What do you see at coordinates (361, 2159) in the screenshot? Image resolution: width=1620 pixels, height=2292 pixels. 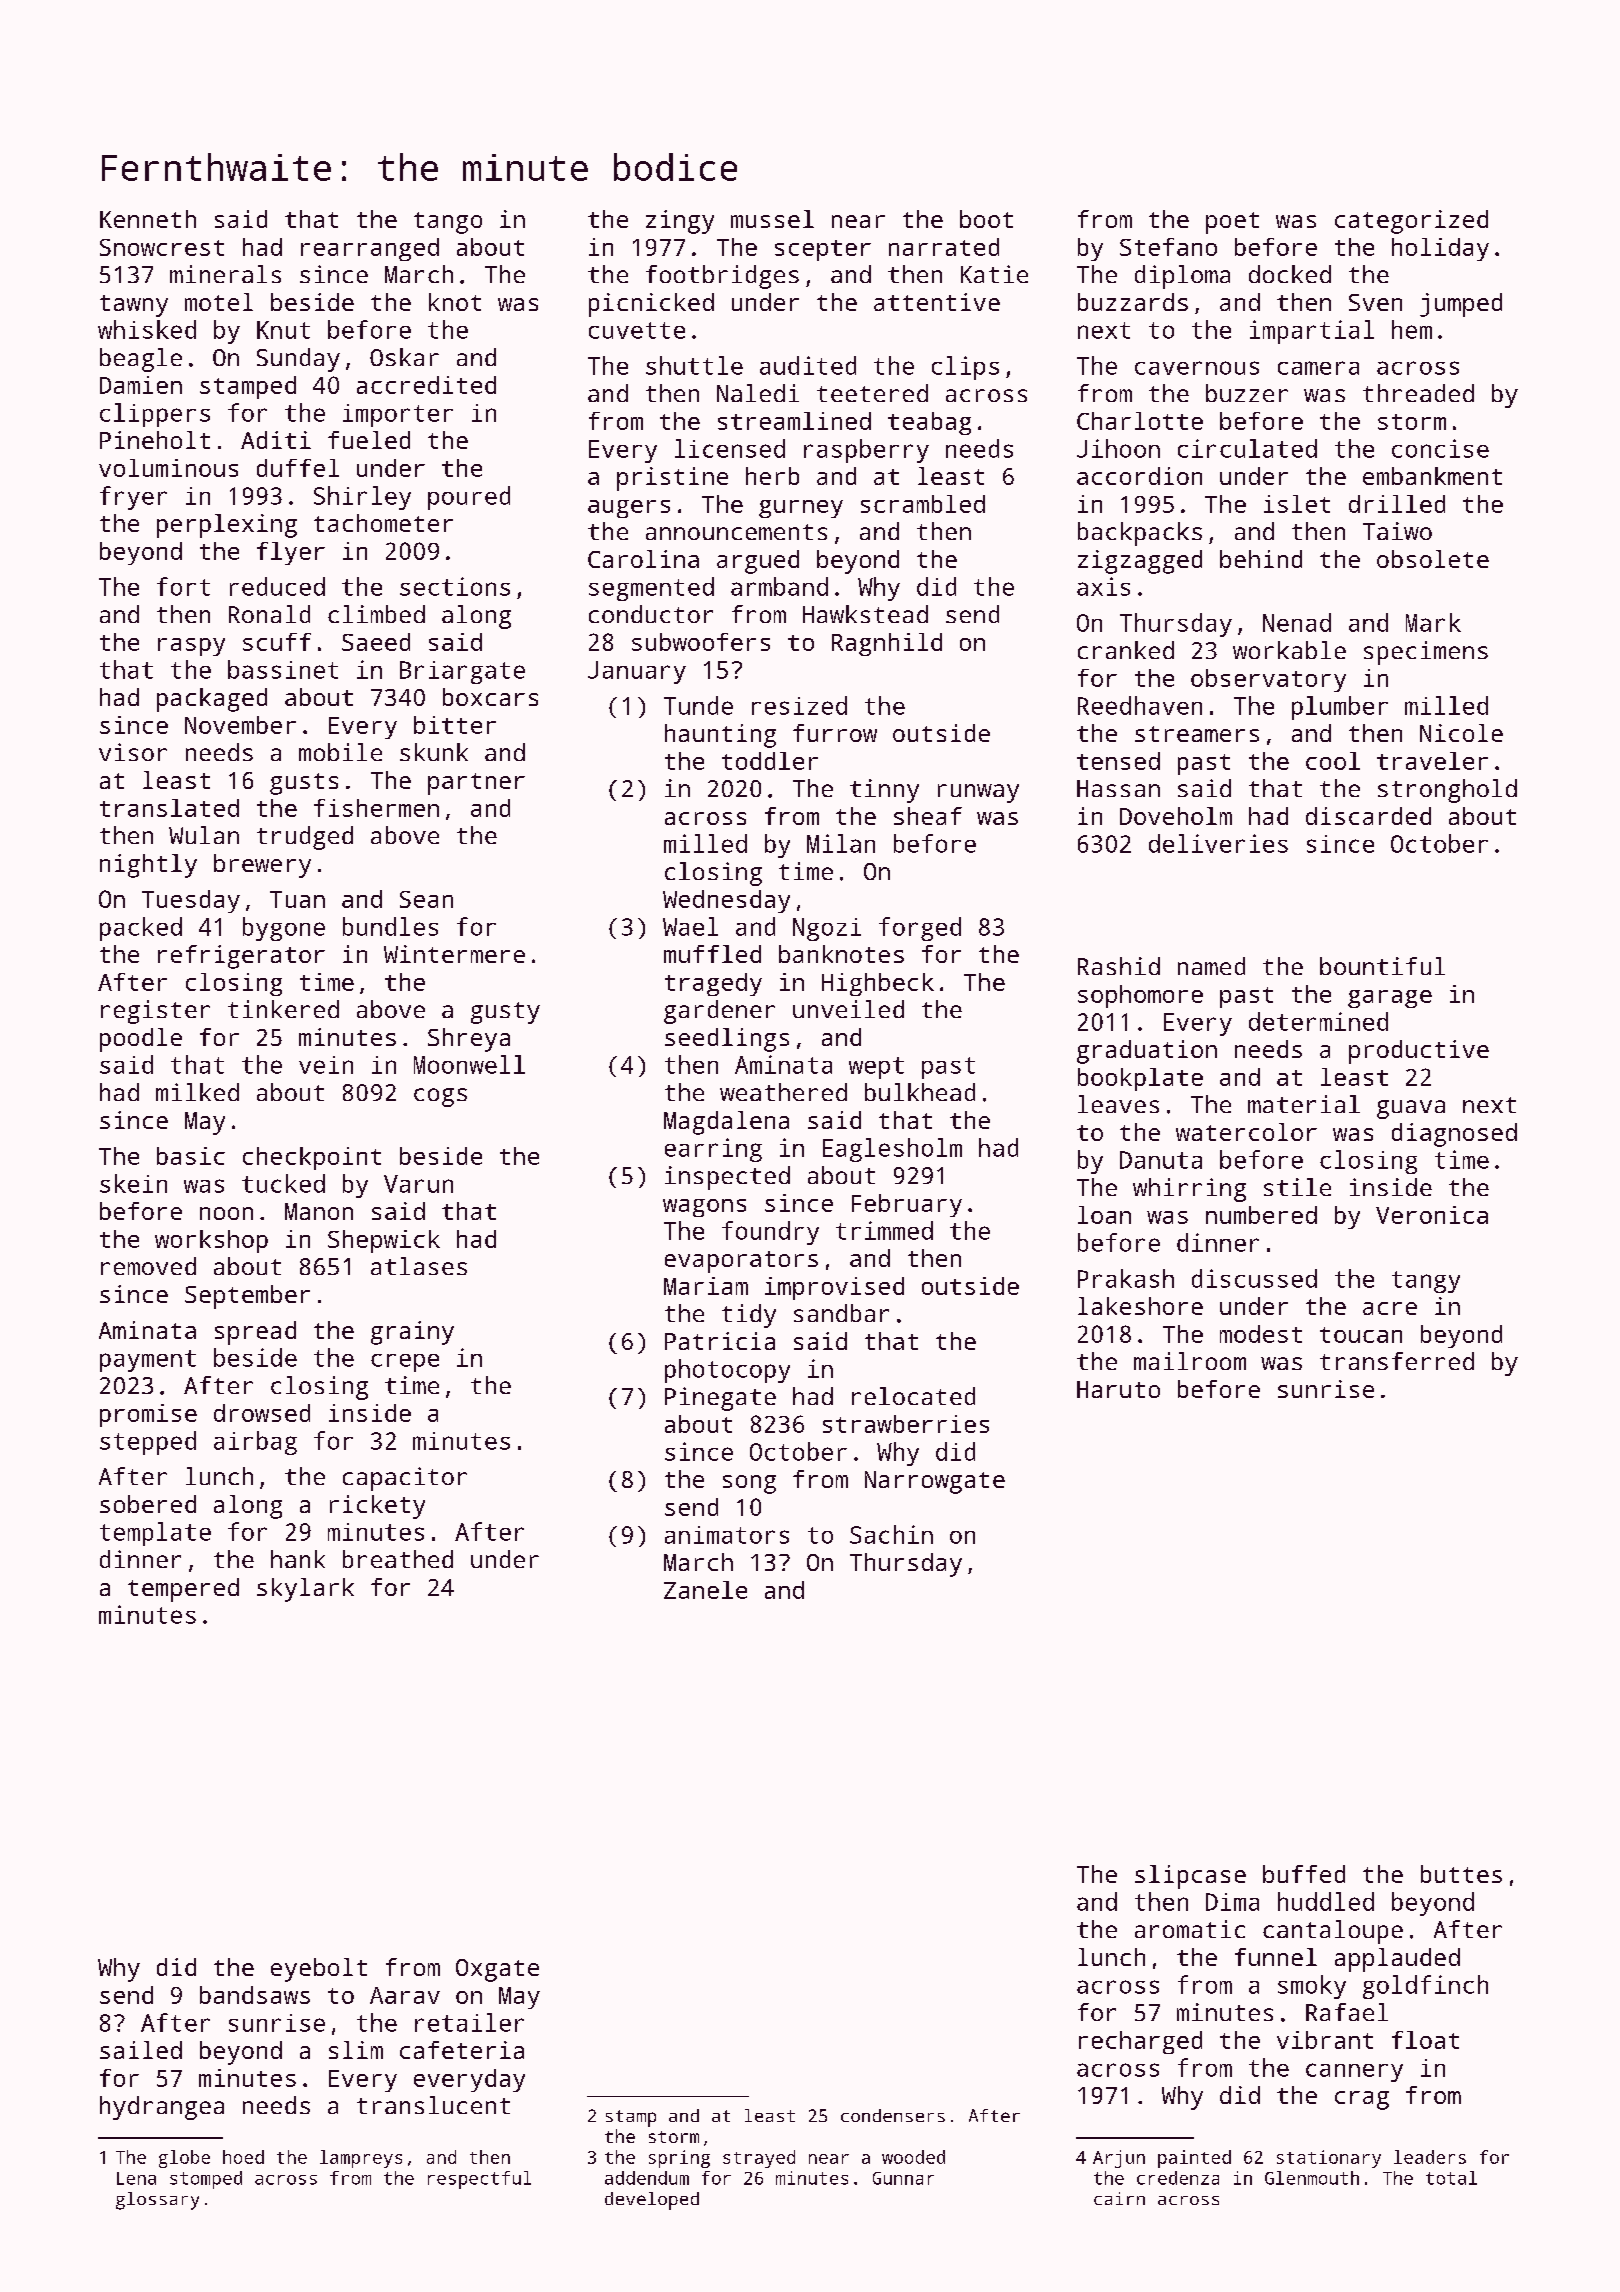 I see `lampreys` at bounding box center [361, 2159].
